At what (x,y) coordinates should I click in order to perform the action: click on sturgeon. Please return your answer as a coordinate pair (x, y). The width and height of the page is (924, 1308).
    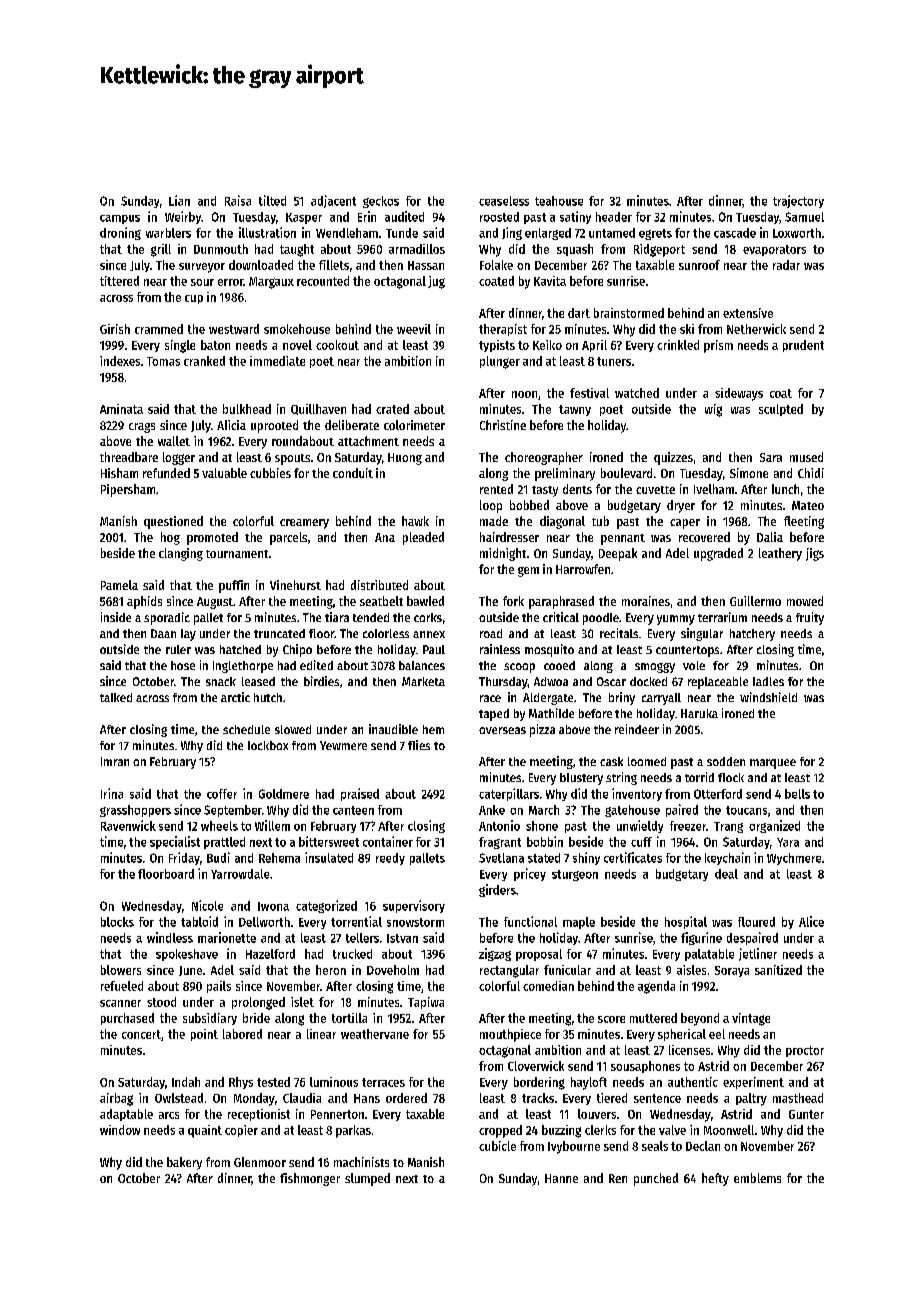
    Looking at the image, I should click on (575, 875).
